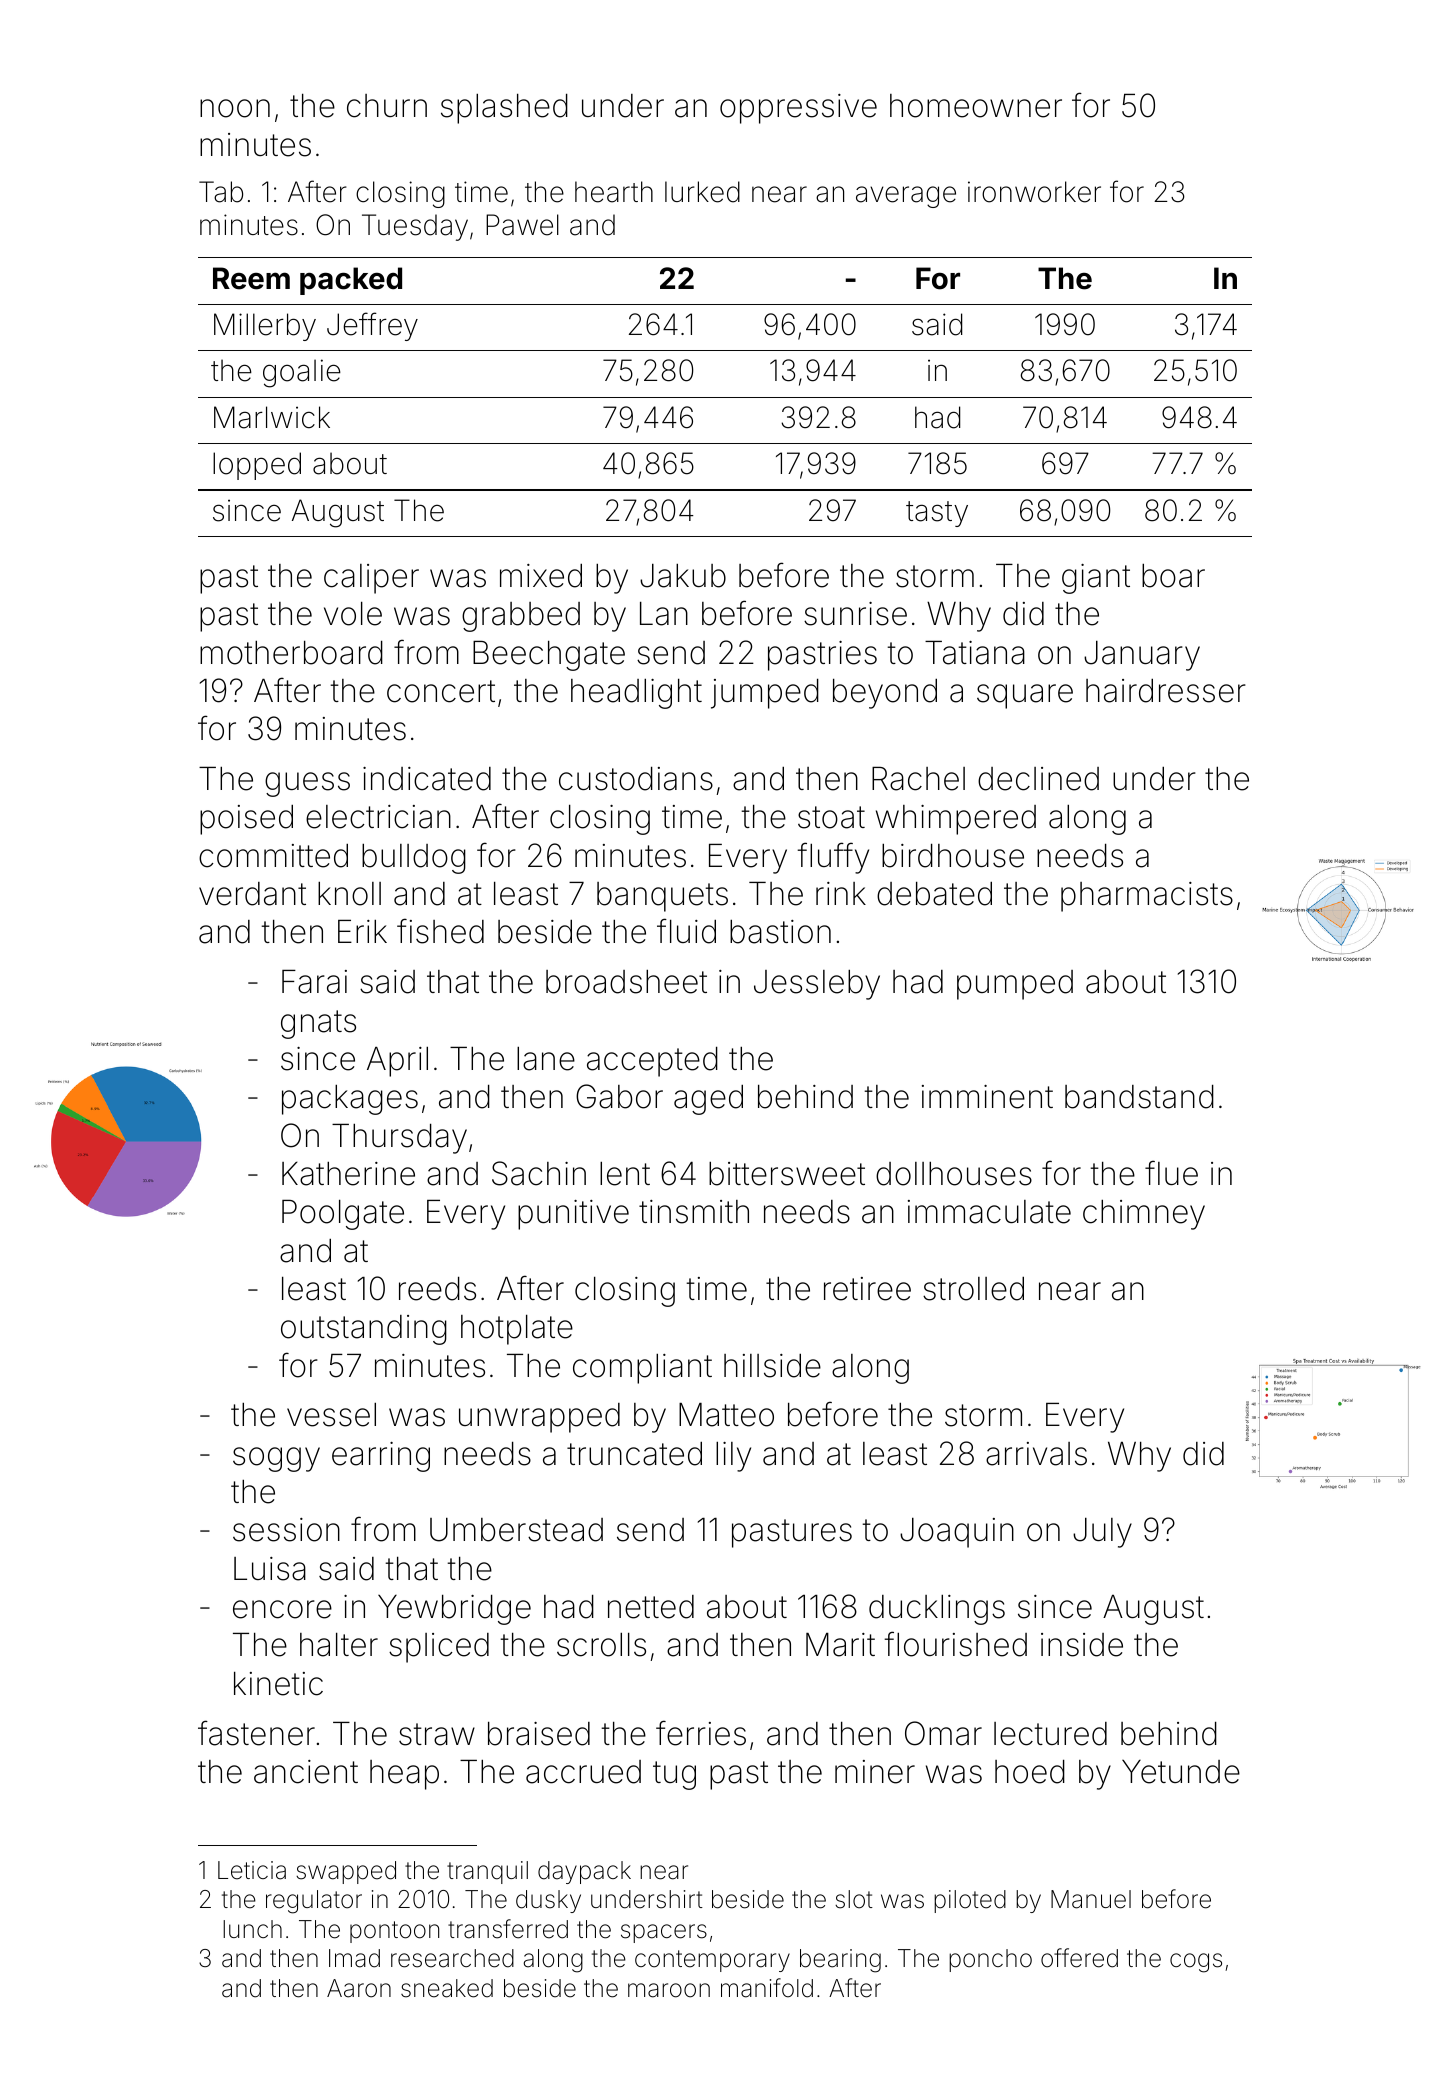 The image size is (1450, 2100). Describe the element at coordinates (1038, 779) in the image. I see `declined` at that location.
